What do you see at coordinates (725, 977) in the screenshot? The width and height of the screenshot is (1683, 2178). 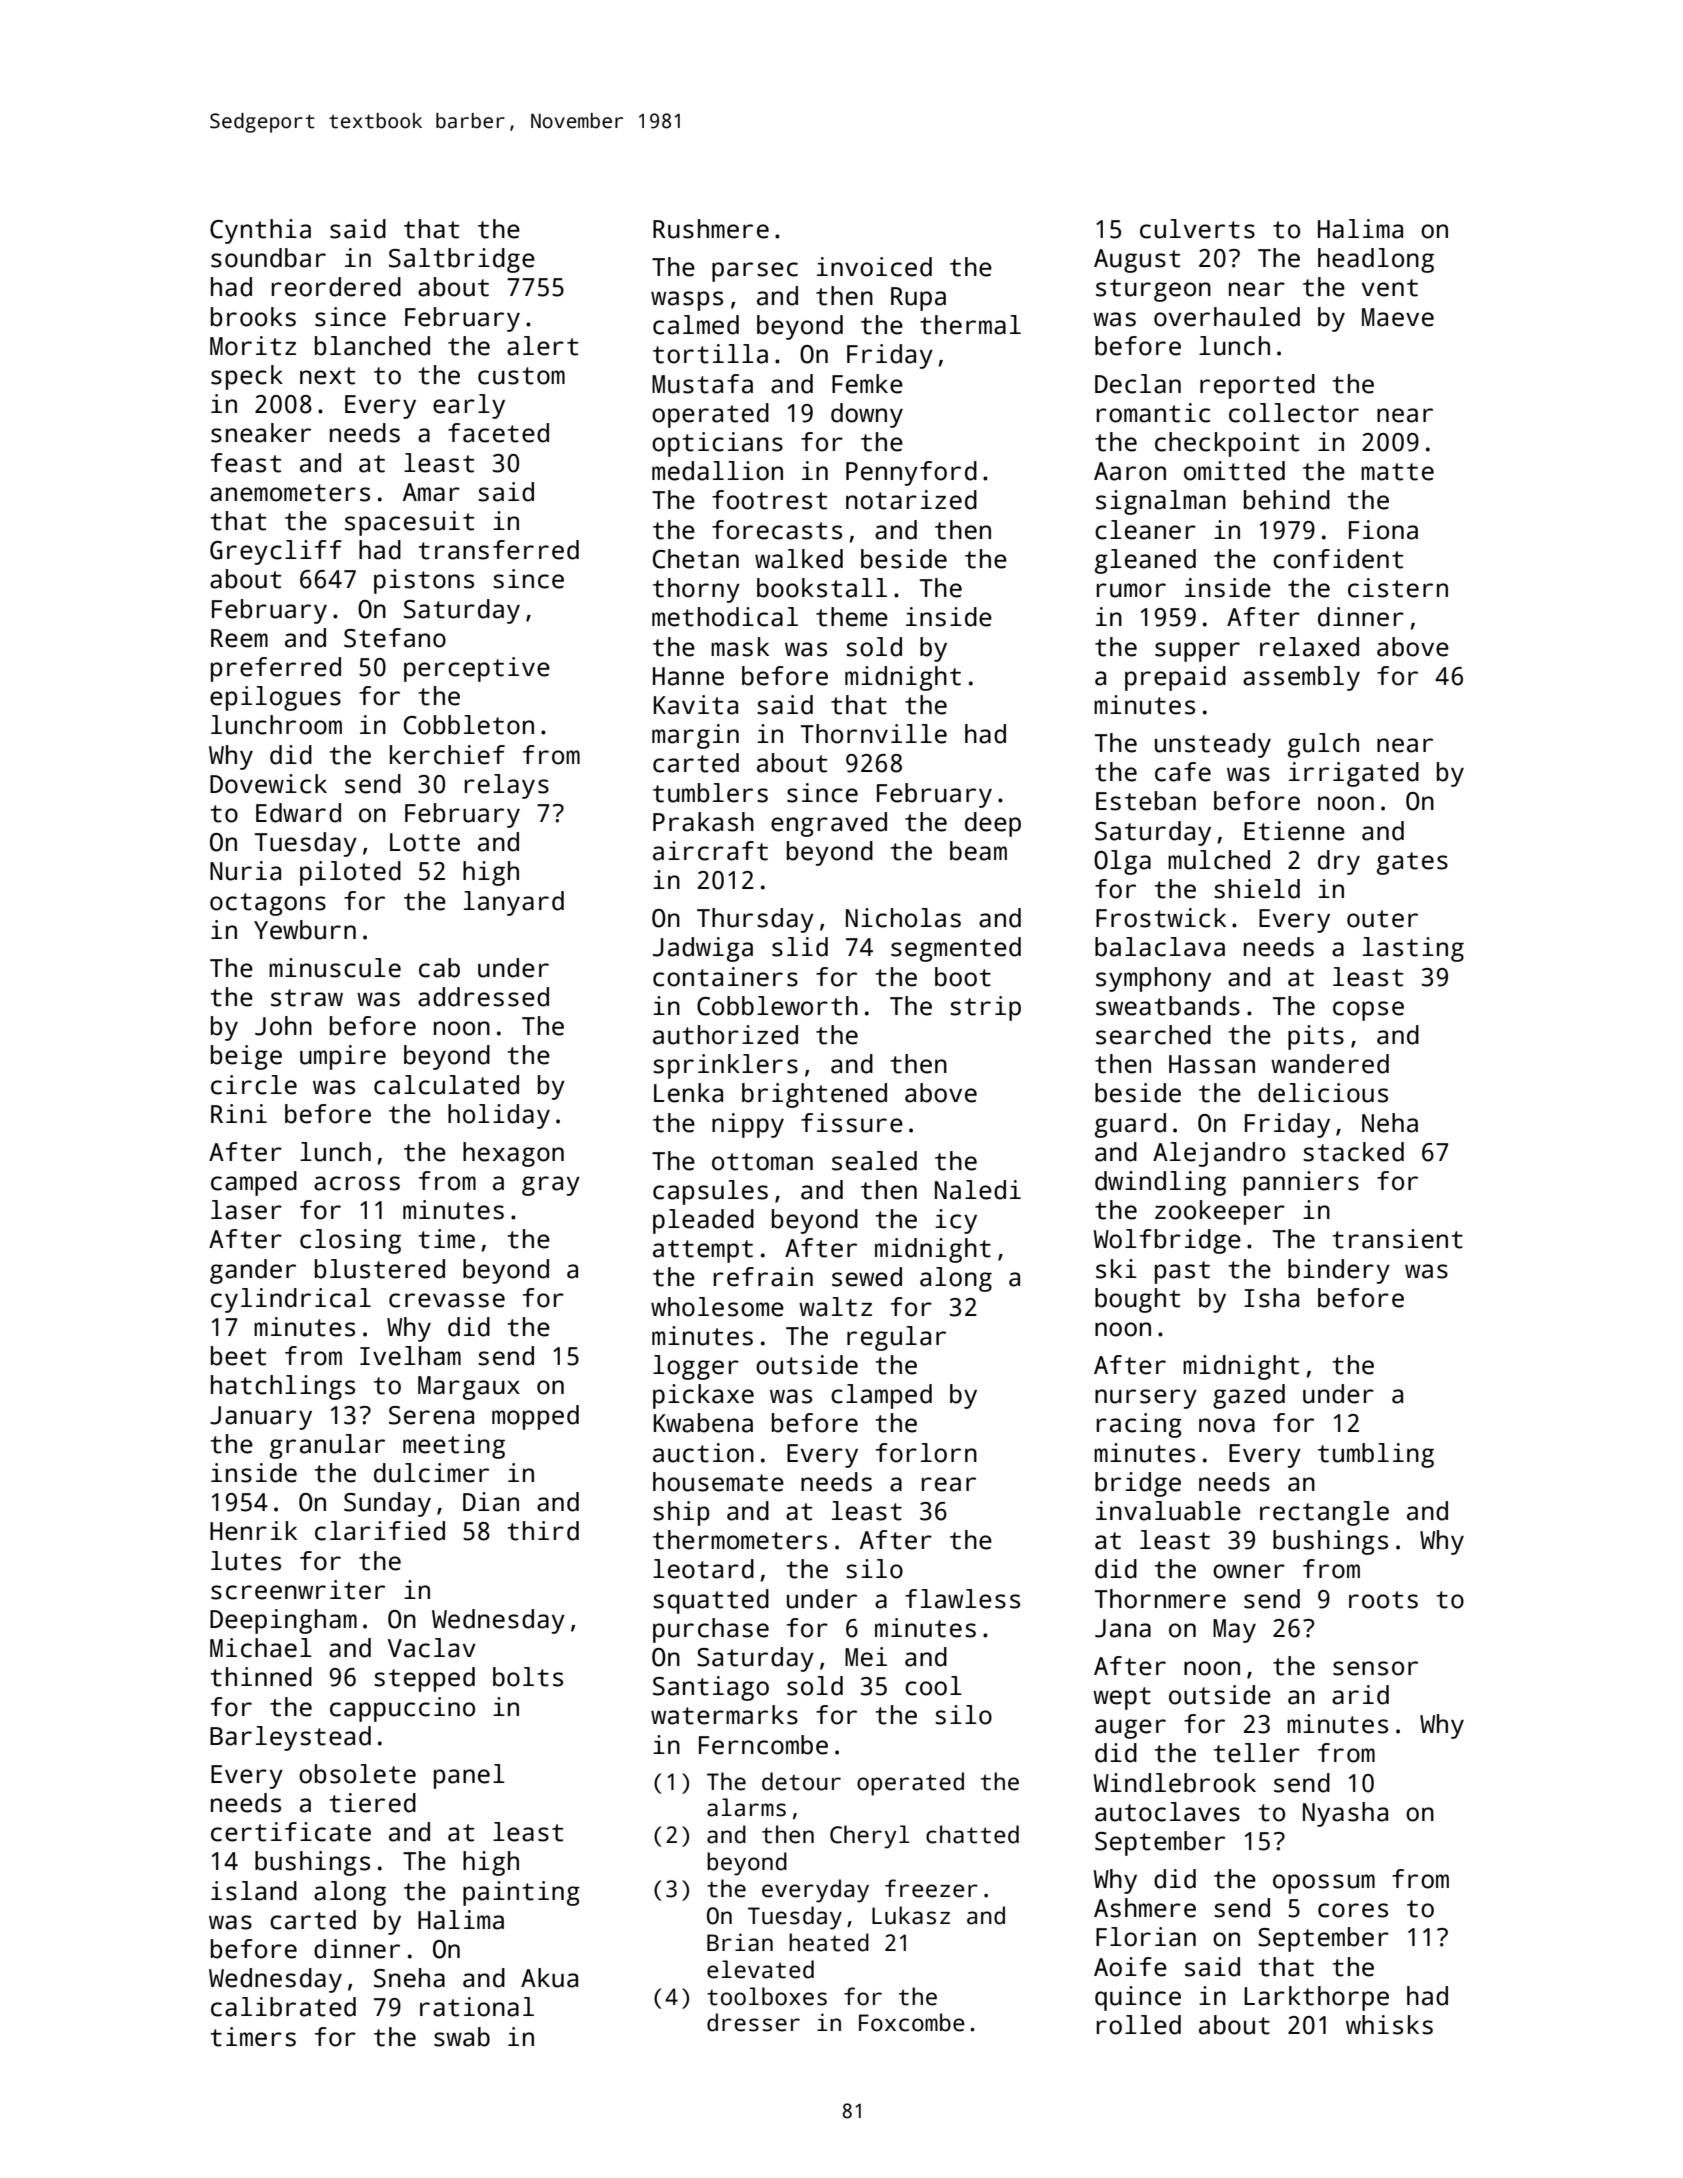 I see `containers` at bounding box center [725, 977].
